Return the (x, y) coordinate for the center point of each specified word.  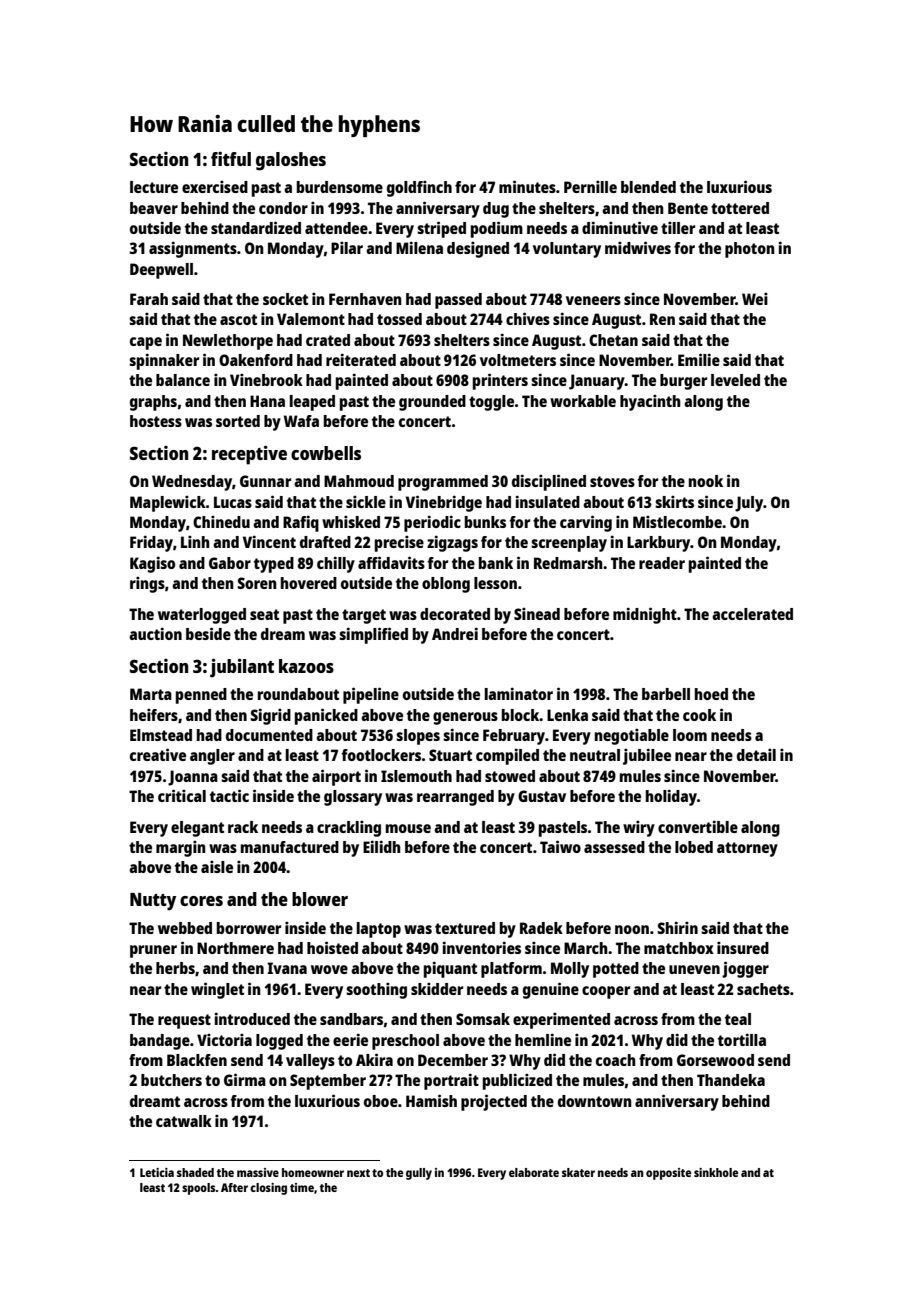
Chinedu (221, 522)
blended (648, 187)
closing (268, 1189)
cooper (606, 992)
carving (586, 523)
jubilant (242, 668)
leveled (735, 380)
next (358, 1173)
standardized (256, 227)
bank (496, 563)
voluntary (567, 250)
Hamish (431, 1100)
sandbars (351, 1019)
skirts (674, 502)
